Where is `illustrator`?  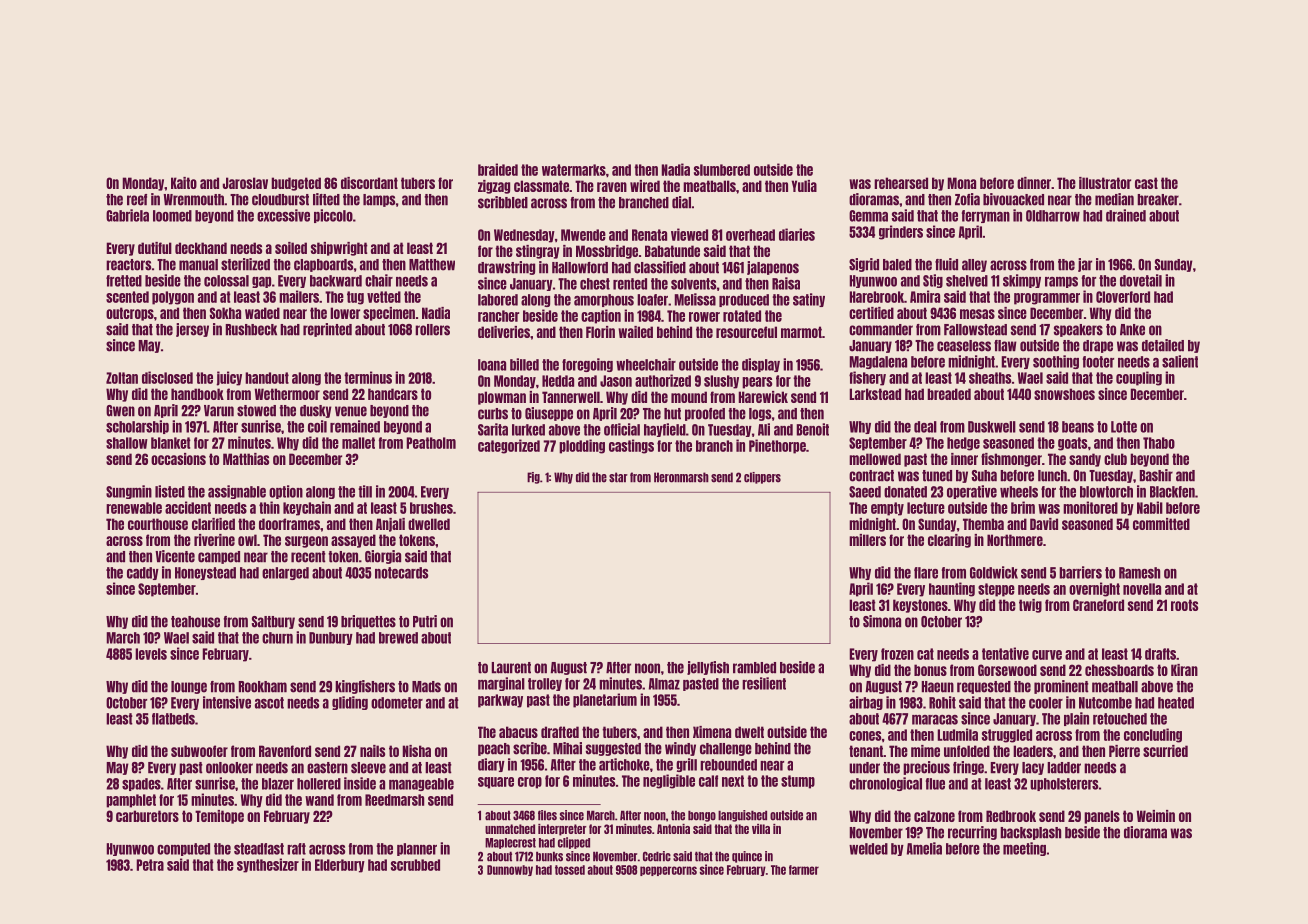
illustrator is located at coordinates (1105, 183).
